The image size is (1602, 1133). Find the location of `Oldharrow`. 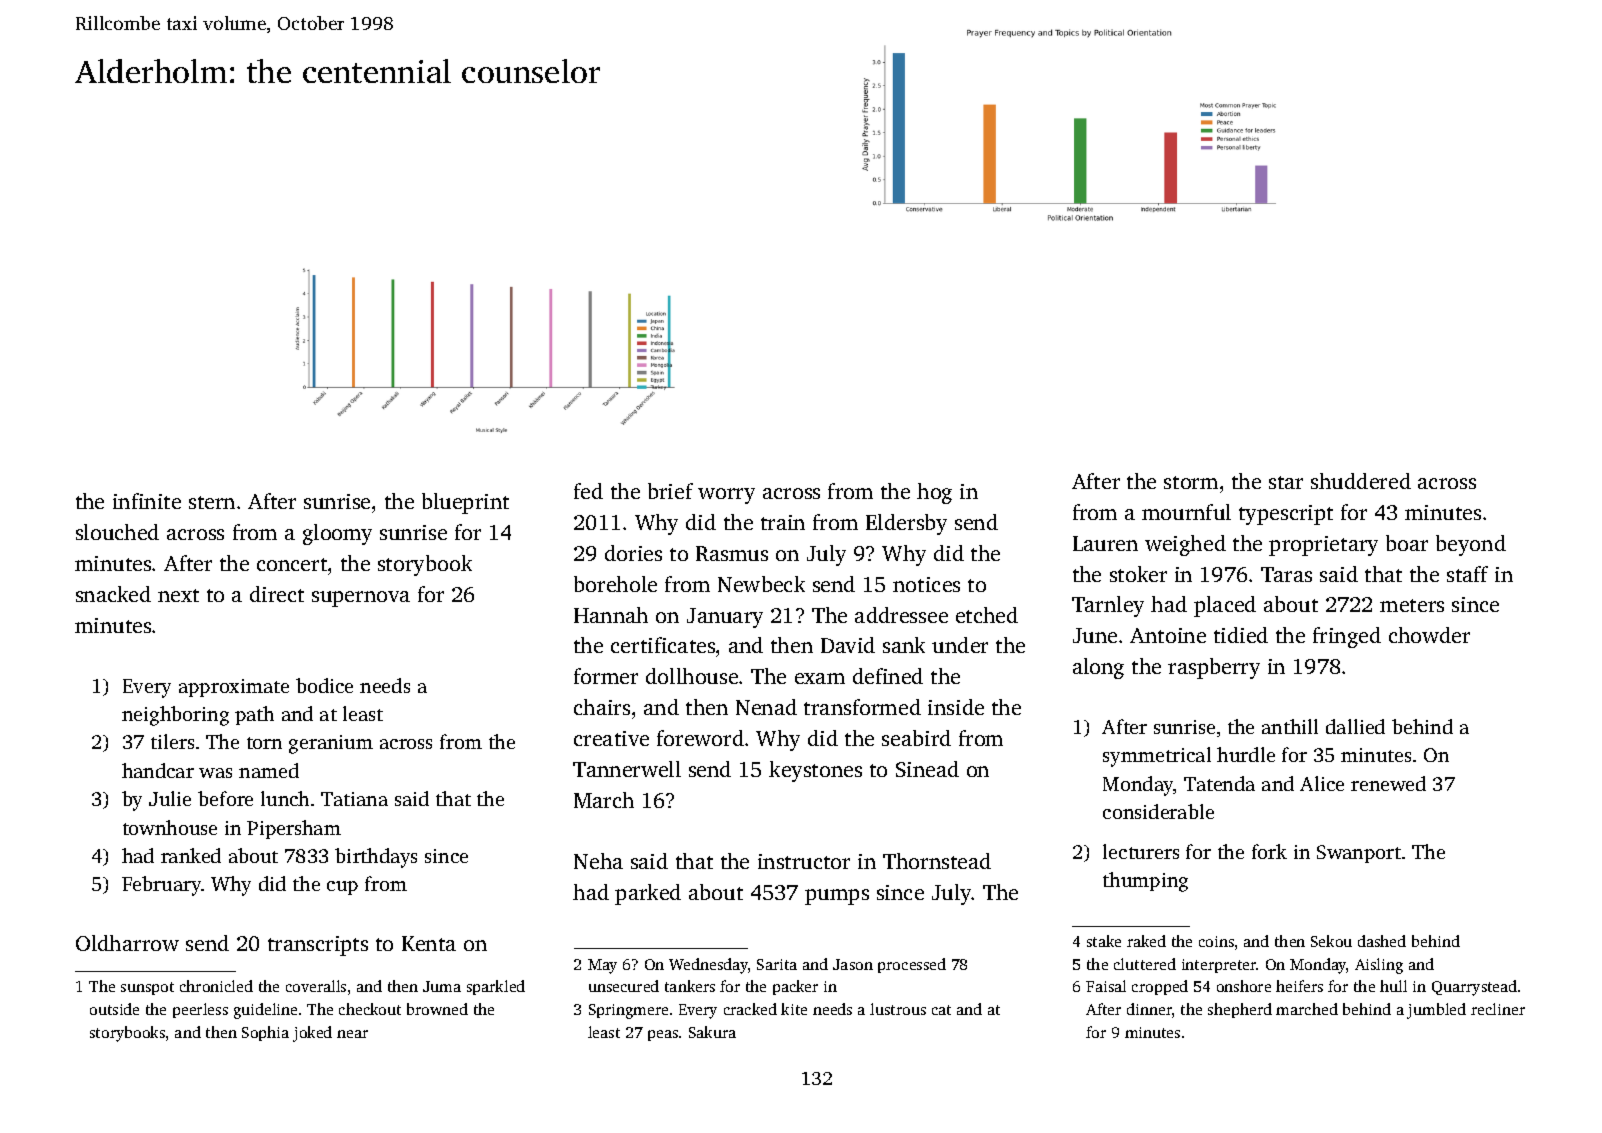

Oldharrow is located at coordinates (127, 943).
